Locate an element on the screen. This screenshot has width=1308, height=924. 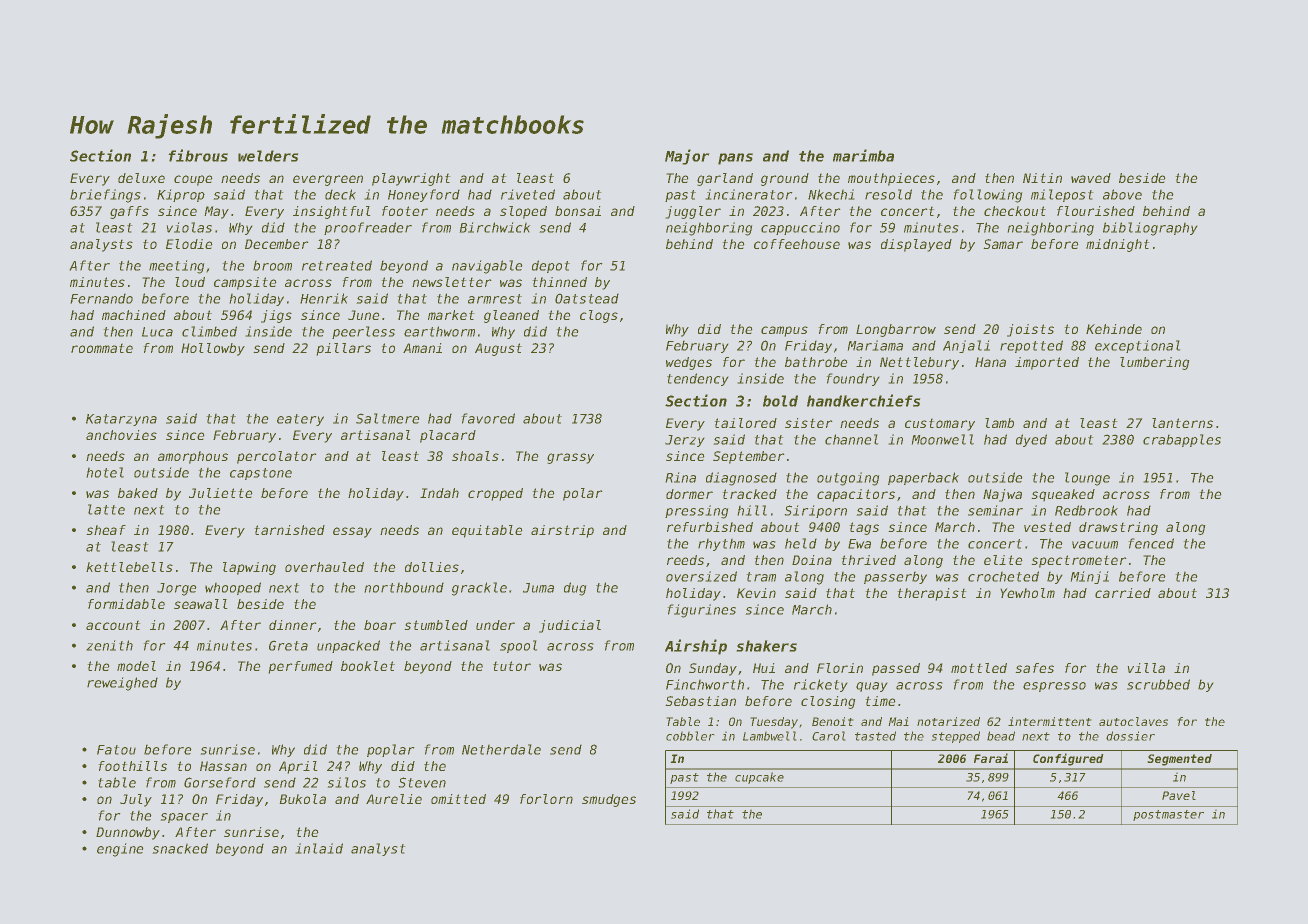
coupe is located at coordinates (193, 180).
